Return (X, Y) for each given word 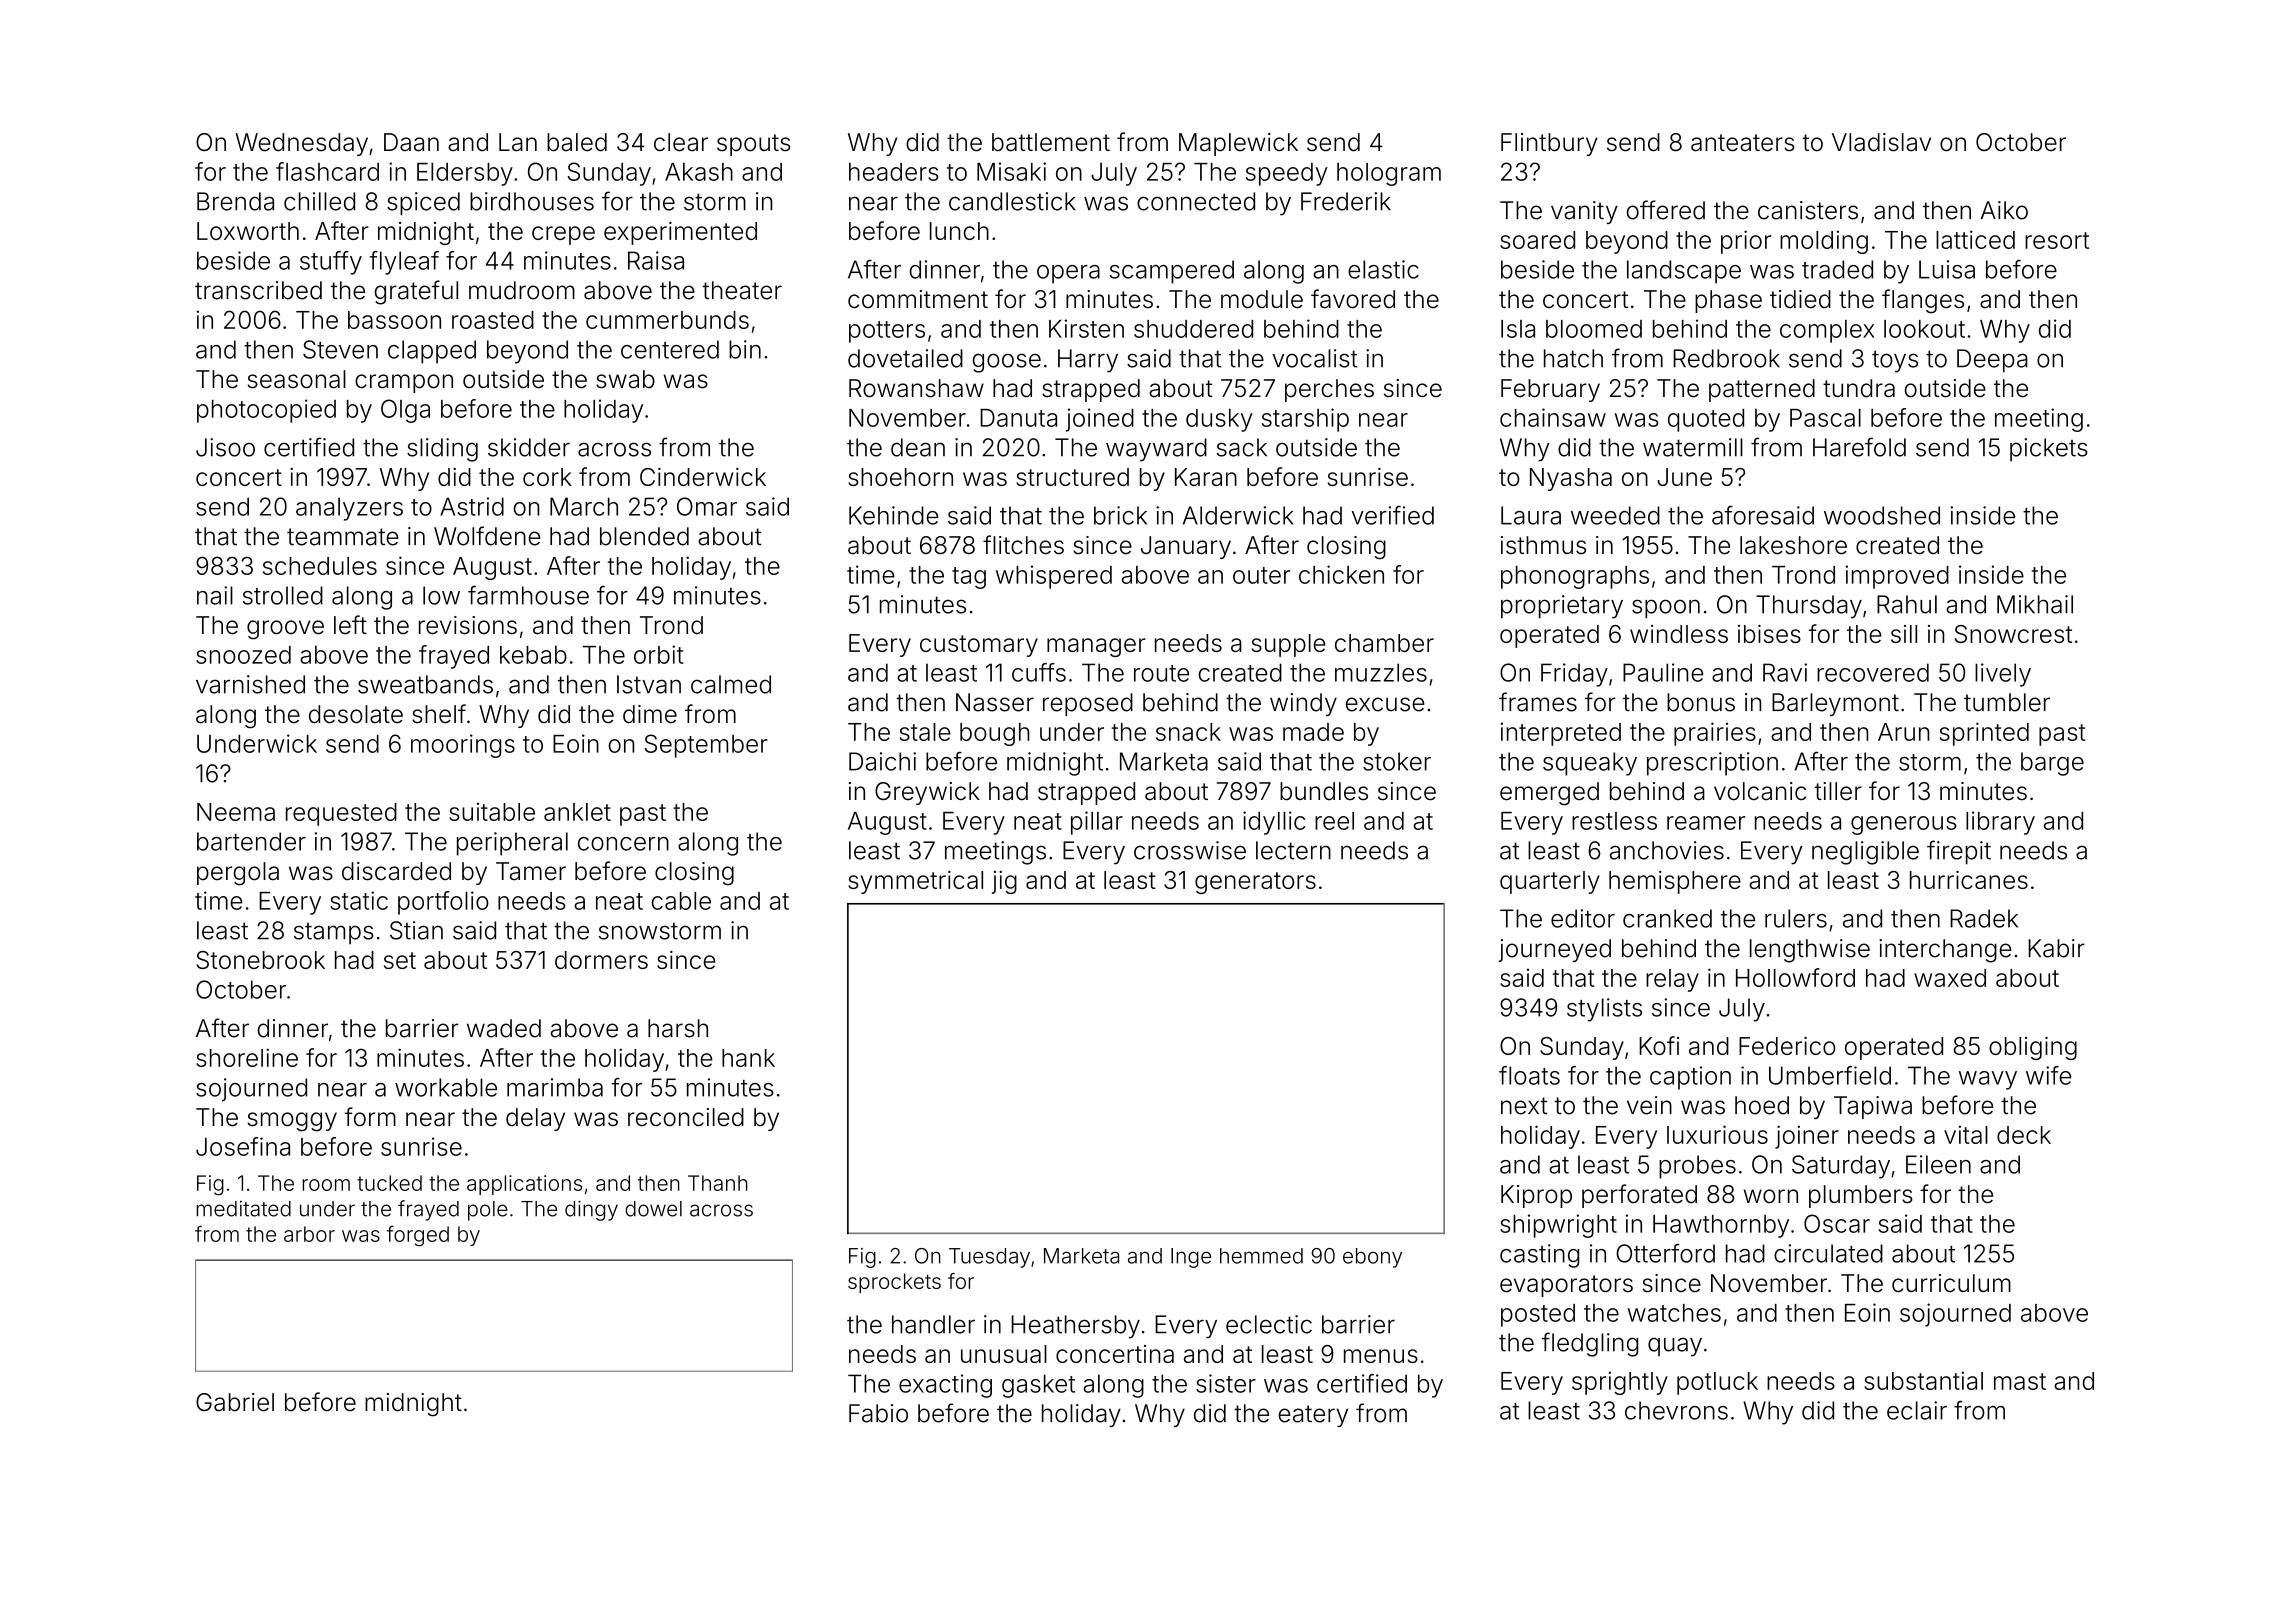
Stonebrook (260, 960)
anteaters (1743, 143)
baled (577, 142)
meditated (244, 1209)
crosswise (1190, 850)
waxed (1950, 978)
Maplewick (1238, 144)
